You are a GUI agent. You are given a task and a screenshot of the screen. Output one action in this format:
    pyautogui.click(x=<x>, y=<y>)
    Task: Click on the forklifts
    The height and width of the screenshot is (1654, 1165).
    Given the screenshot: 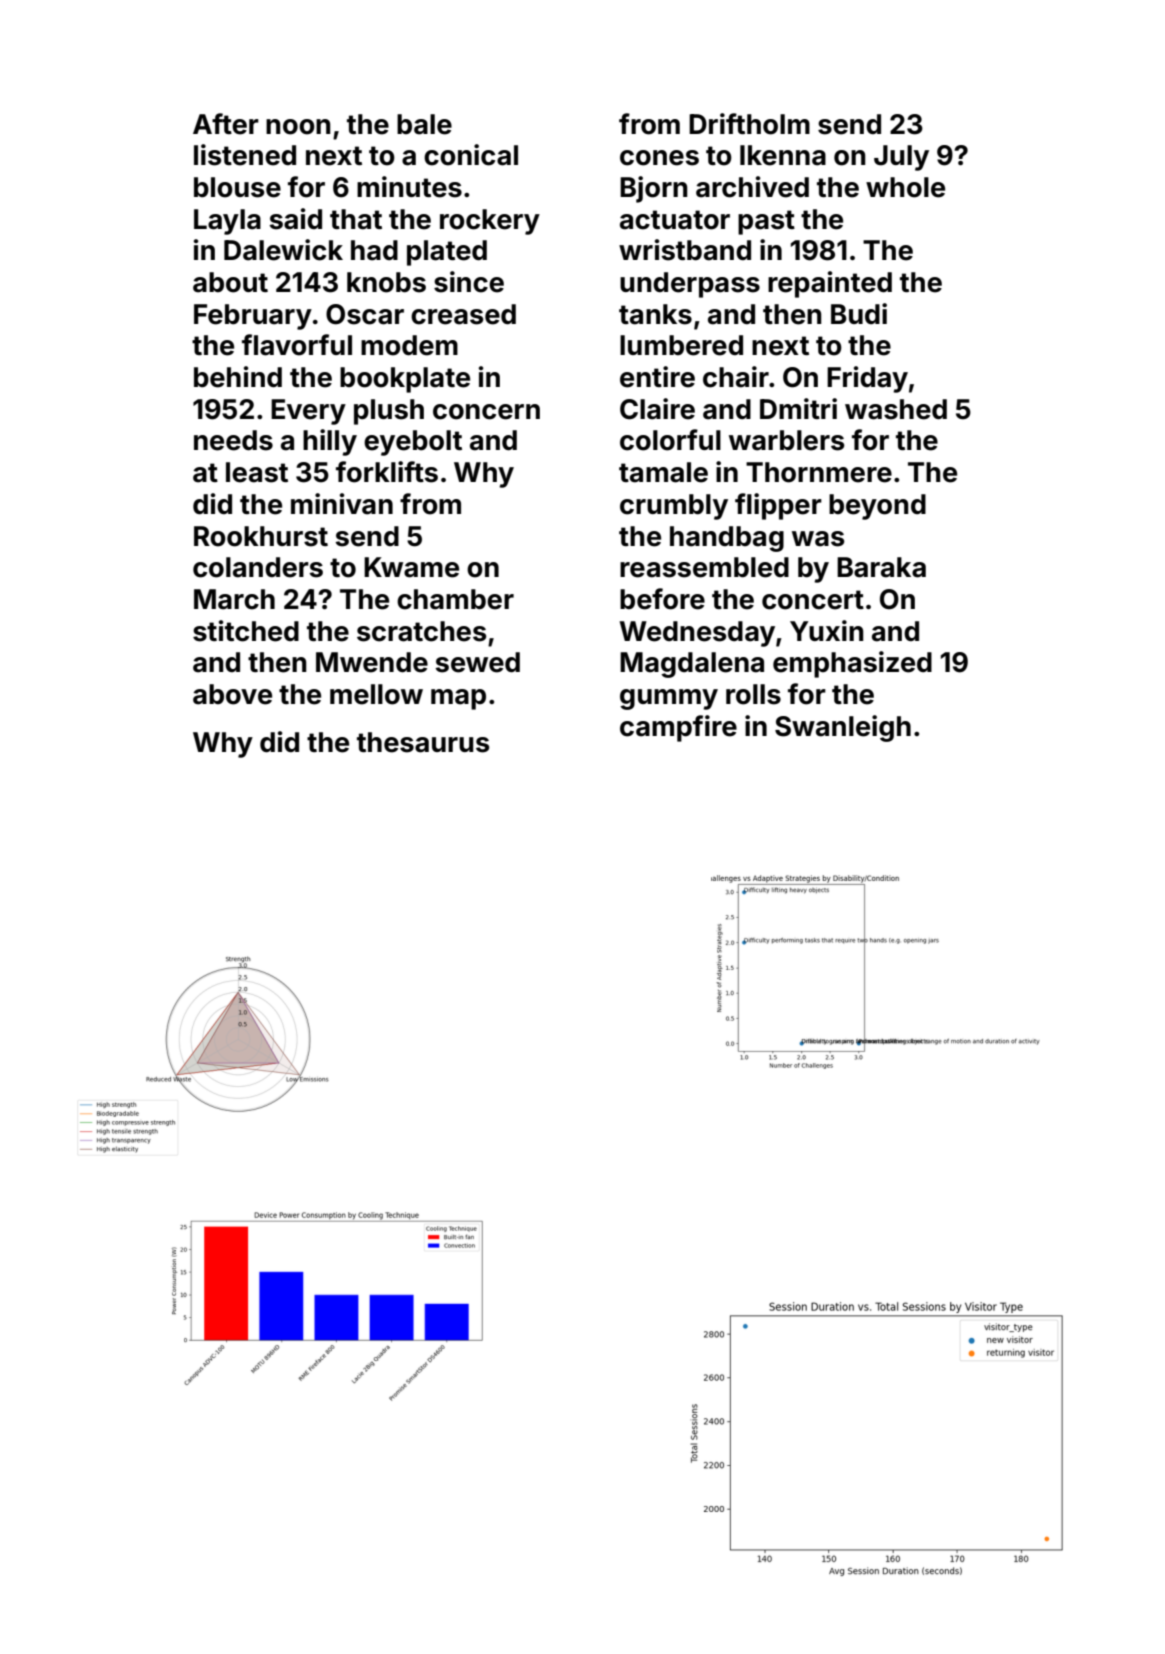 What is the action you would take?
    pyautogui.click(x=387, y=472)
